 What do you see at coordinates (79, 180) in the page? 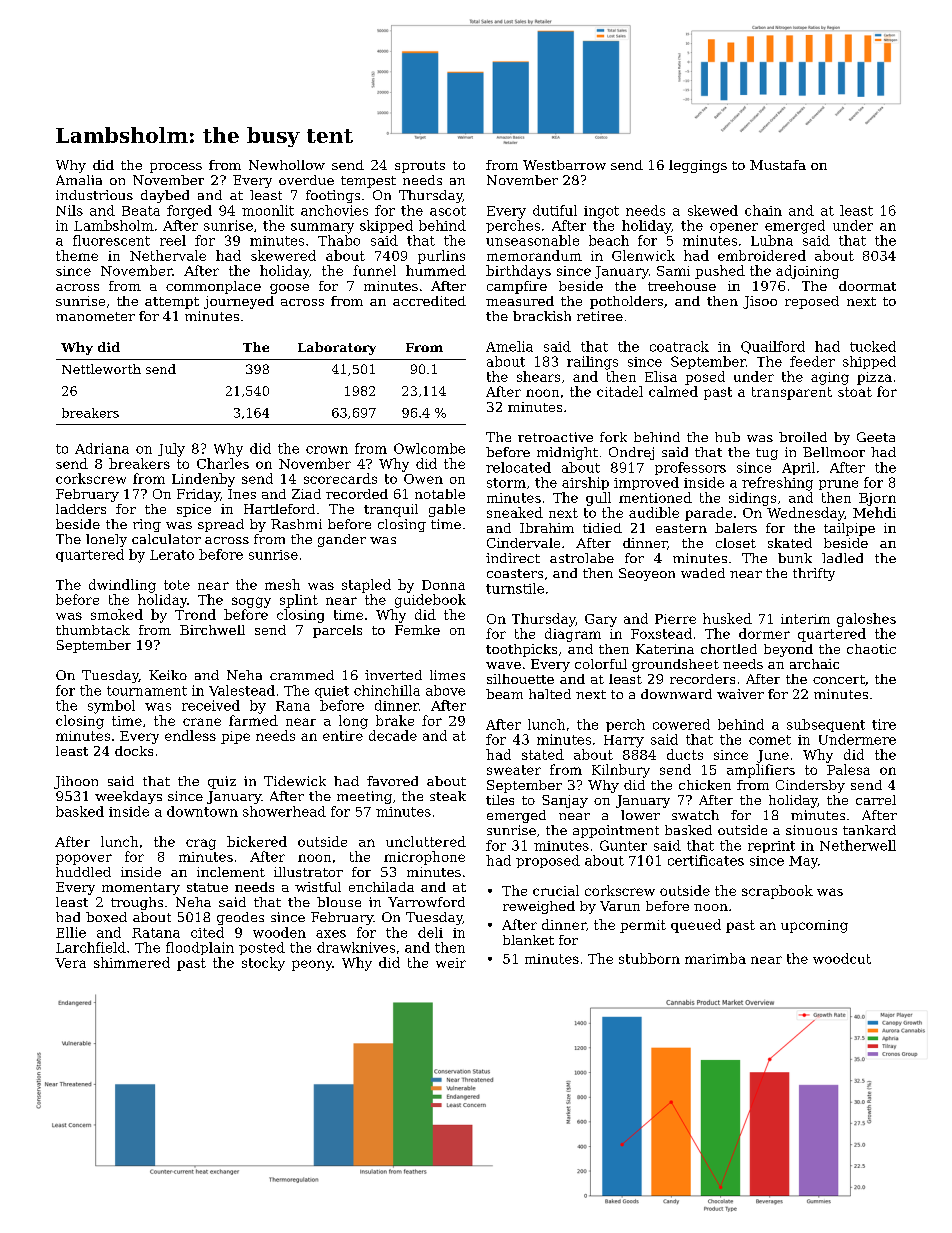
I see `Amalia` at bounding box center [79, 180].
